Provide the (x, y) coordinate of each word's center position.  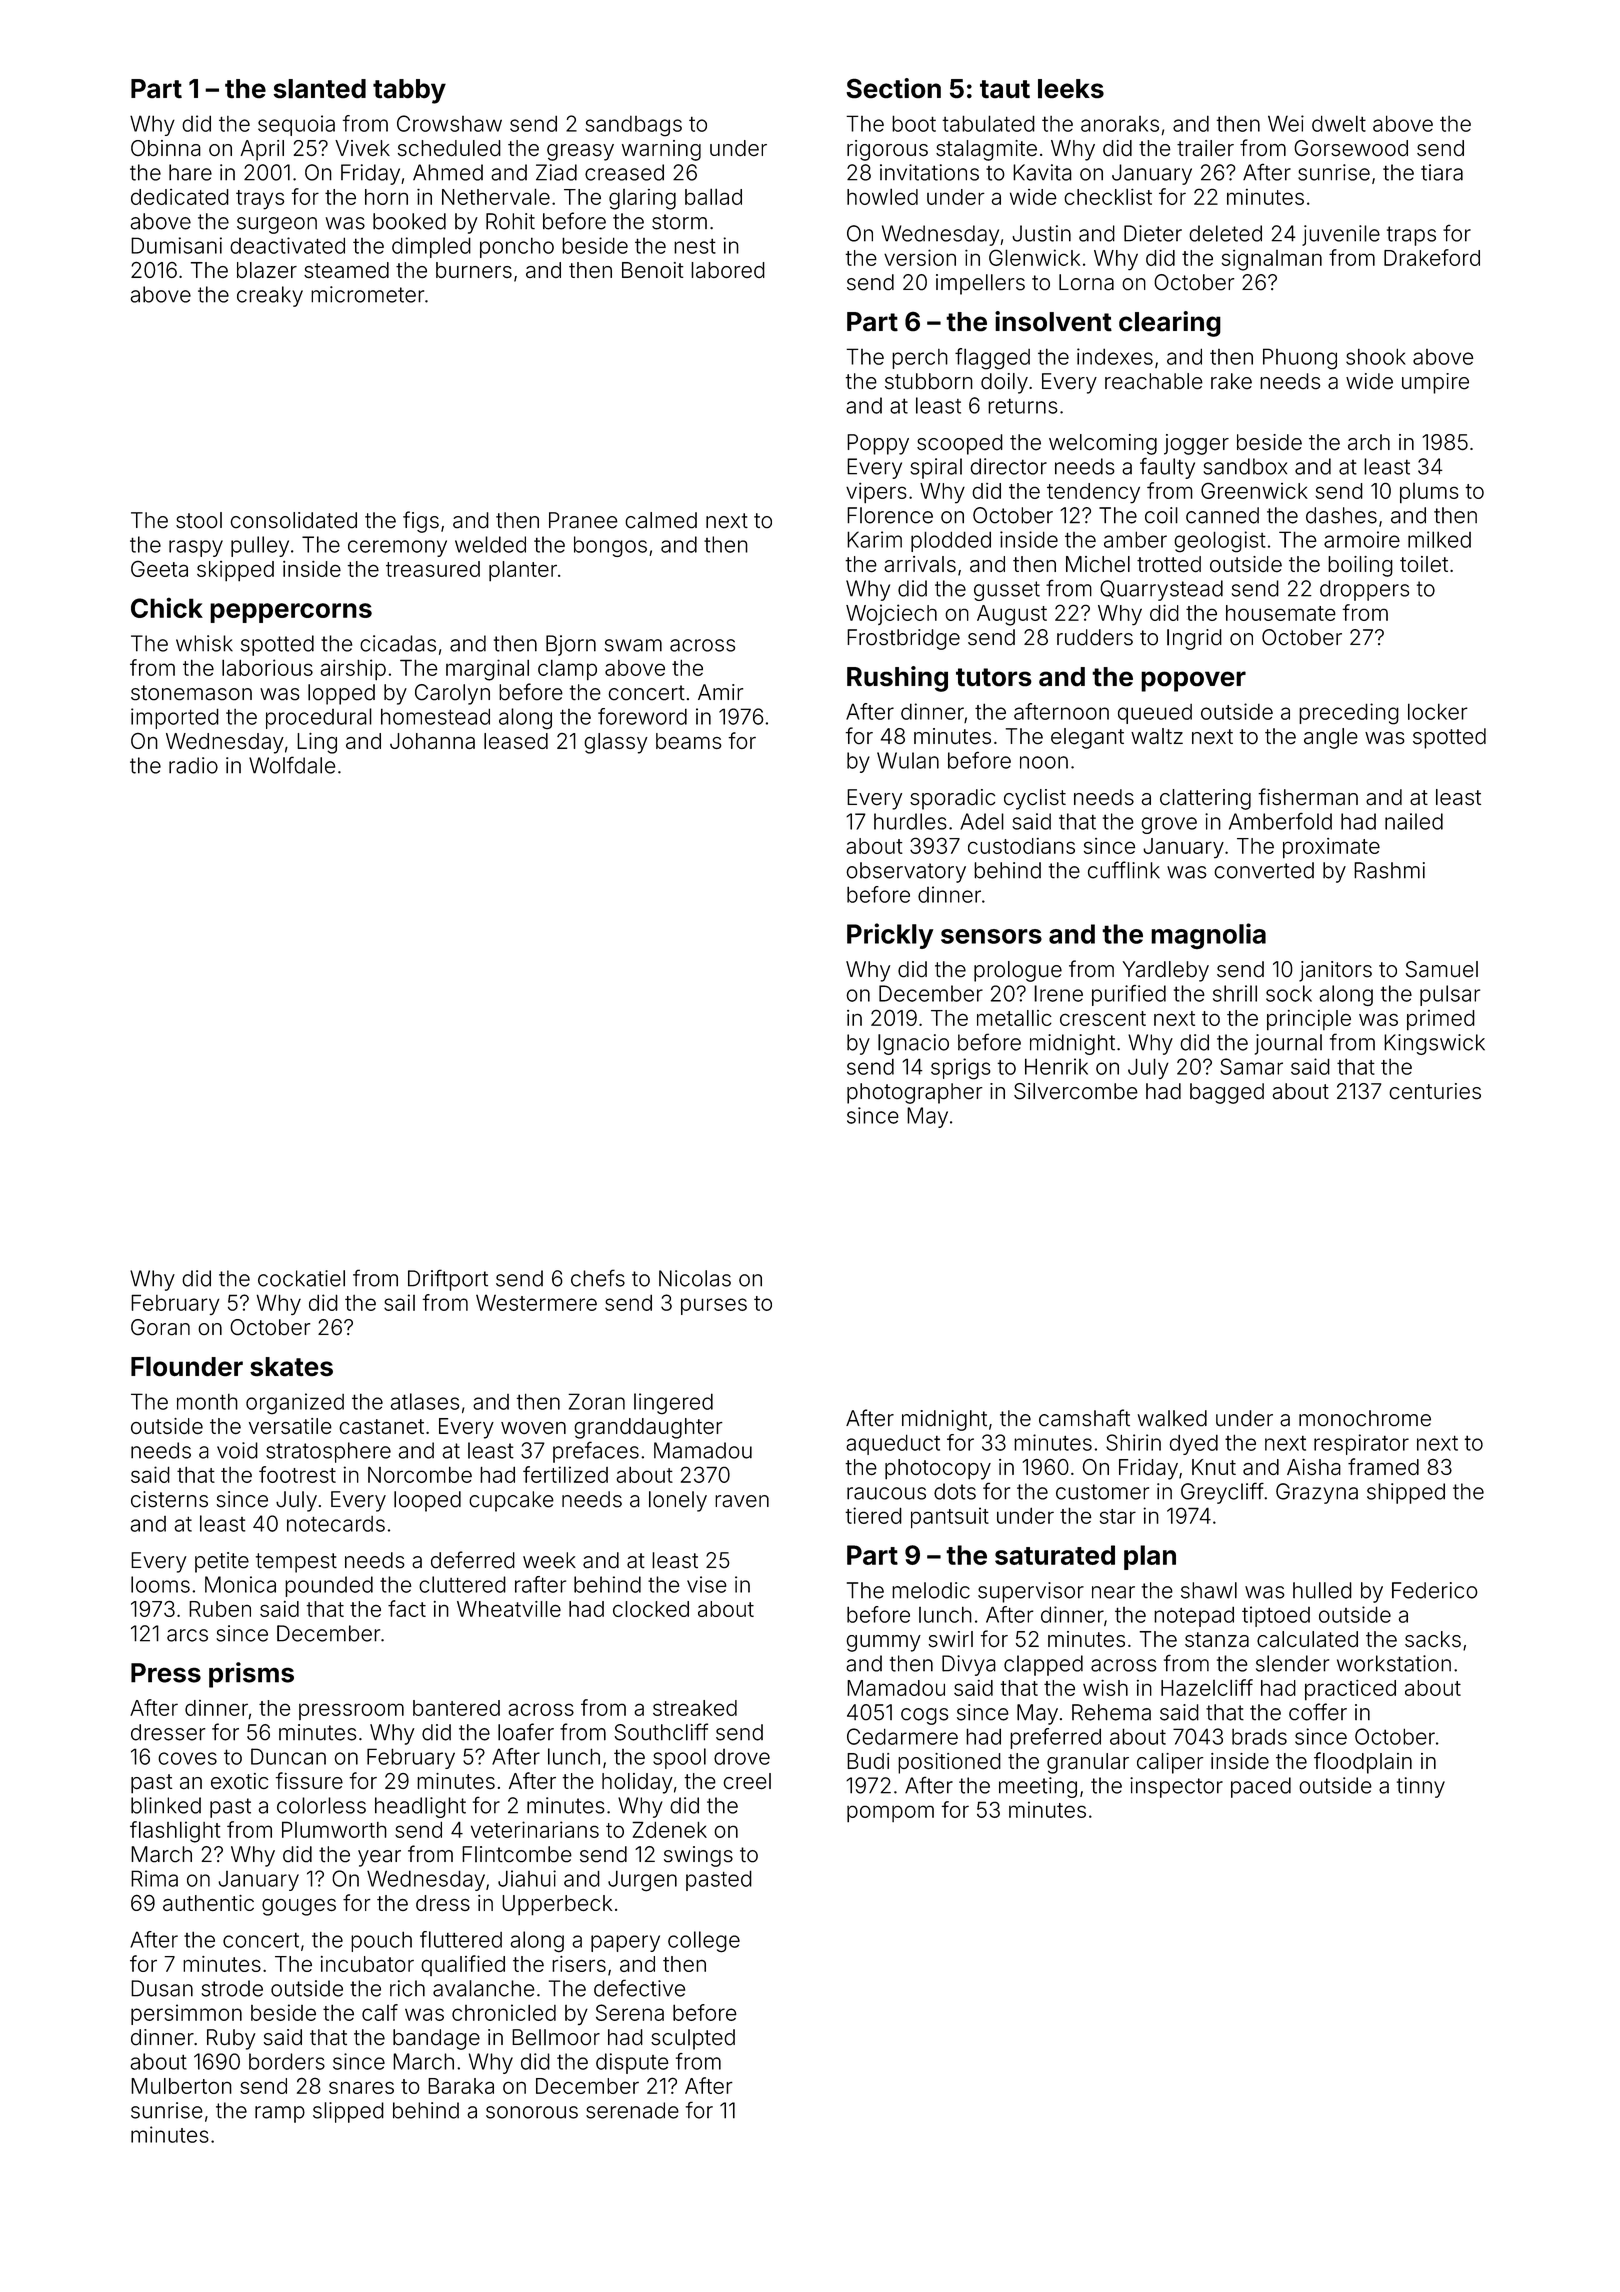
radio (193, 765)
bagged (1227, 1093)
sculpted (693, 2039)
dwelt (1339, 123)
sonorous (532, 2112)
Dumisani (176, 245)
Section (893, 88)
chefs (598, 1278)
